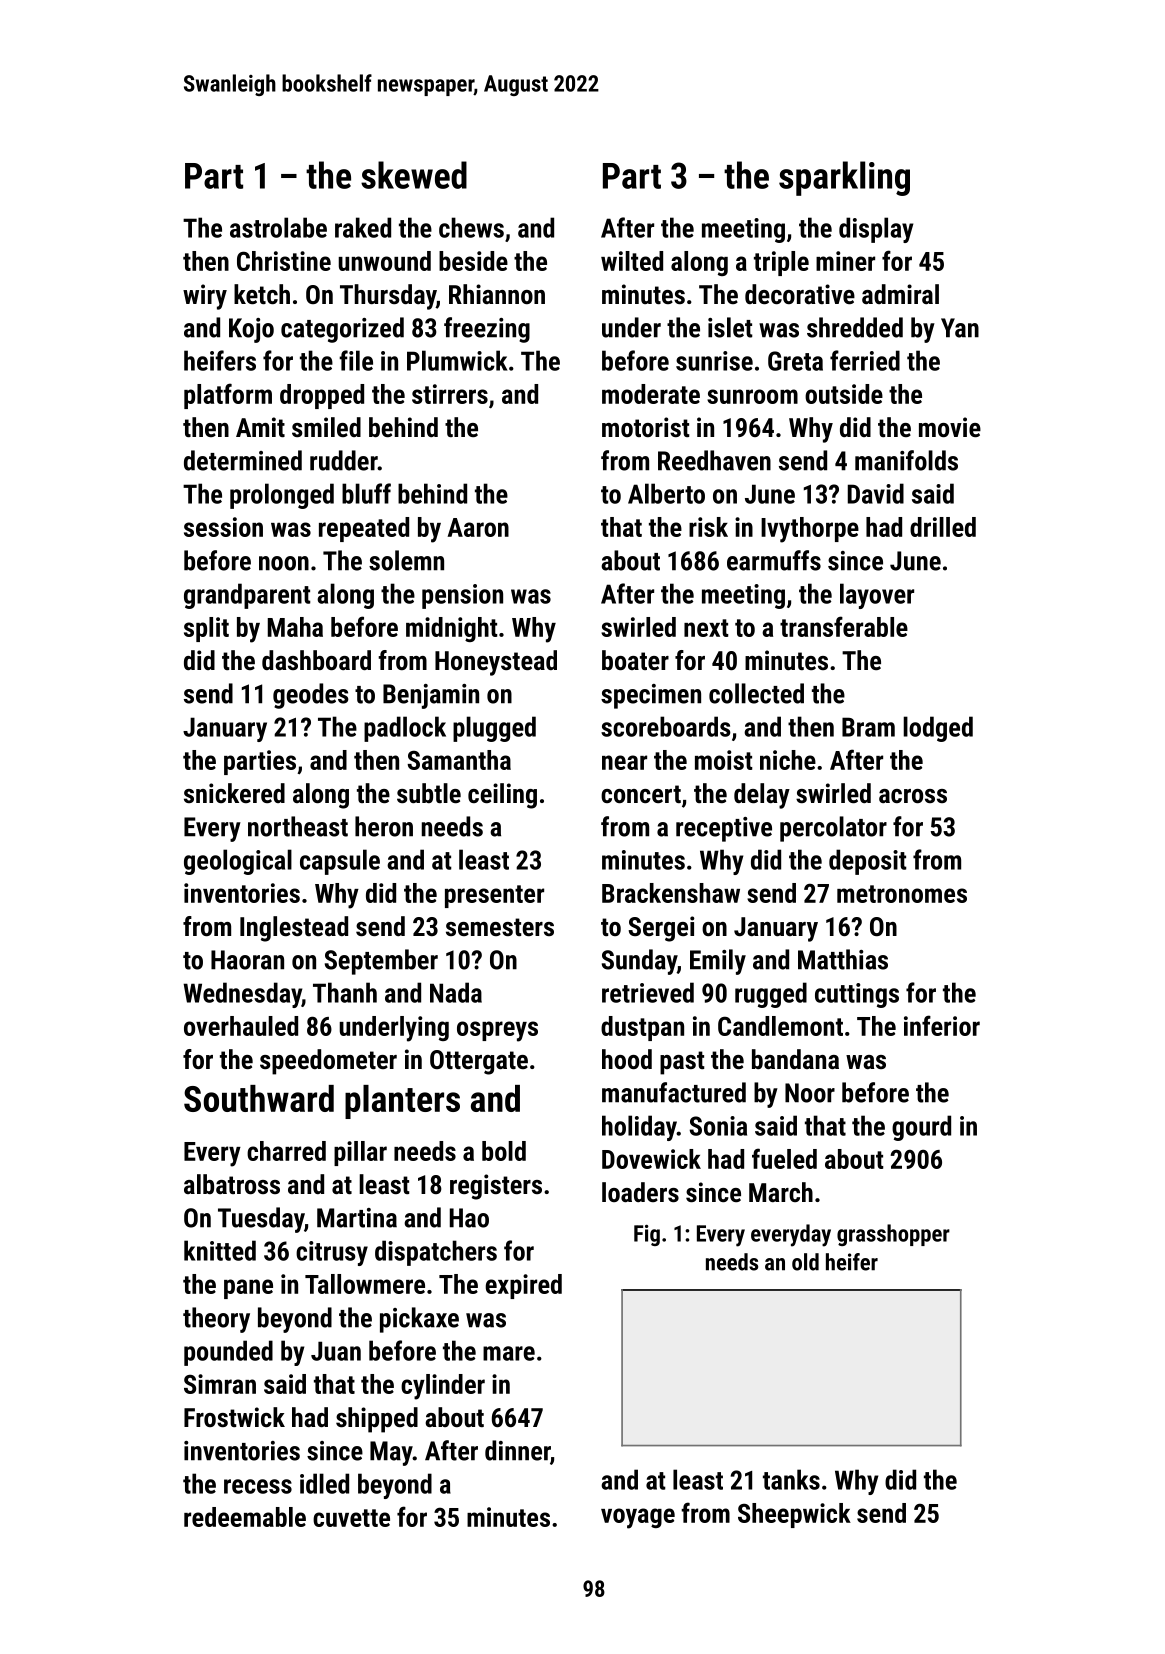 This screenshot has height=1654, width=1165. What do you see at coordinates (258, 1486) in the screenshot?
I see `recess` at bounding box center [258, 1486].
